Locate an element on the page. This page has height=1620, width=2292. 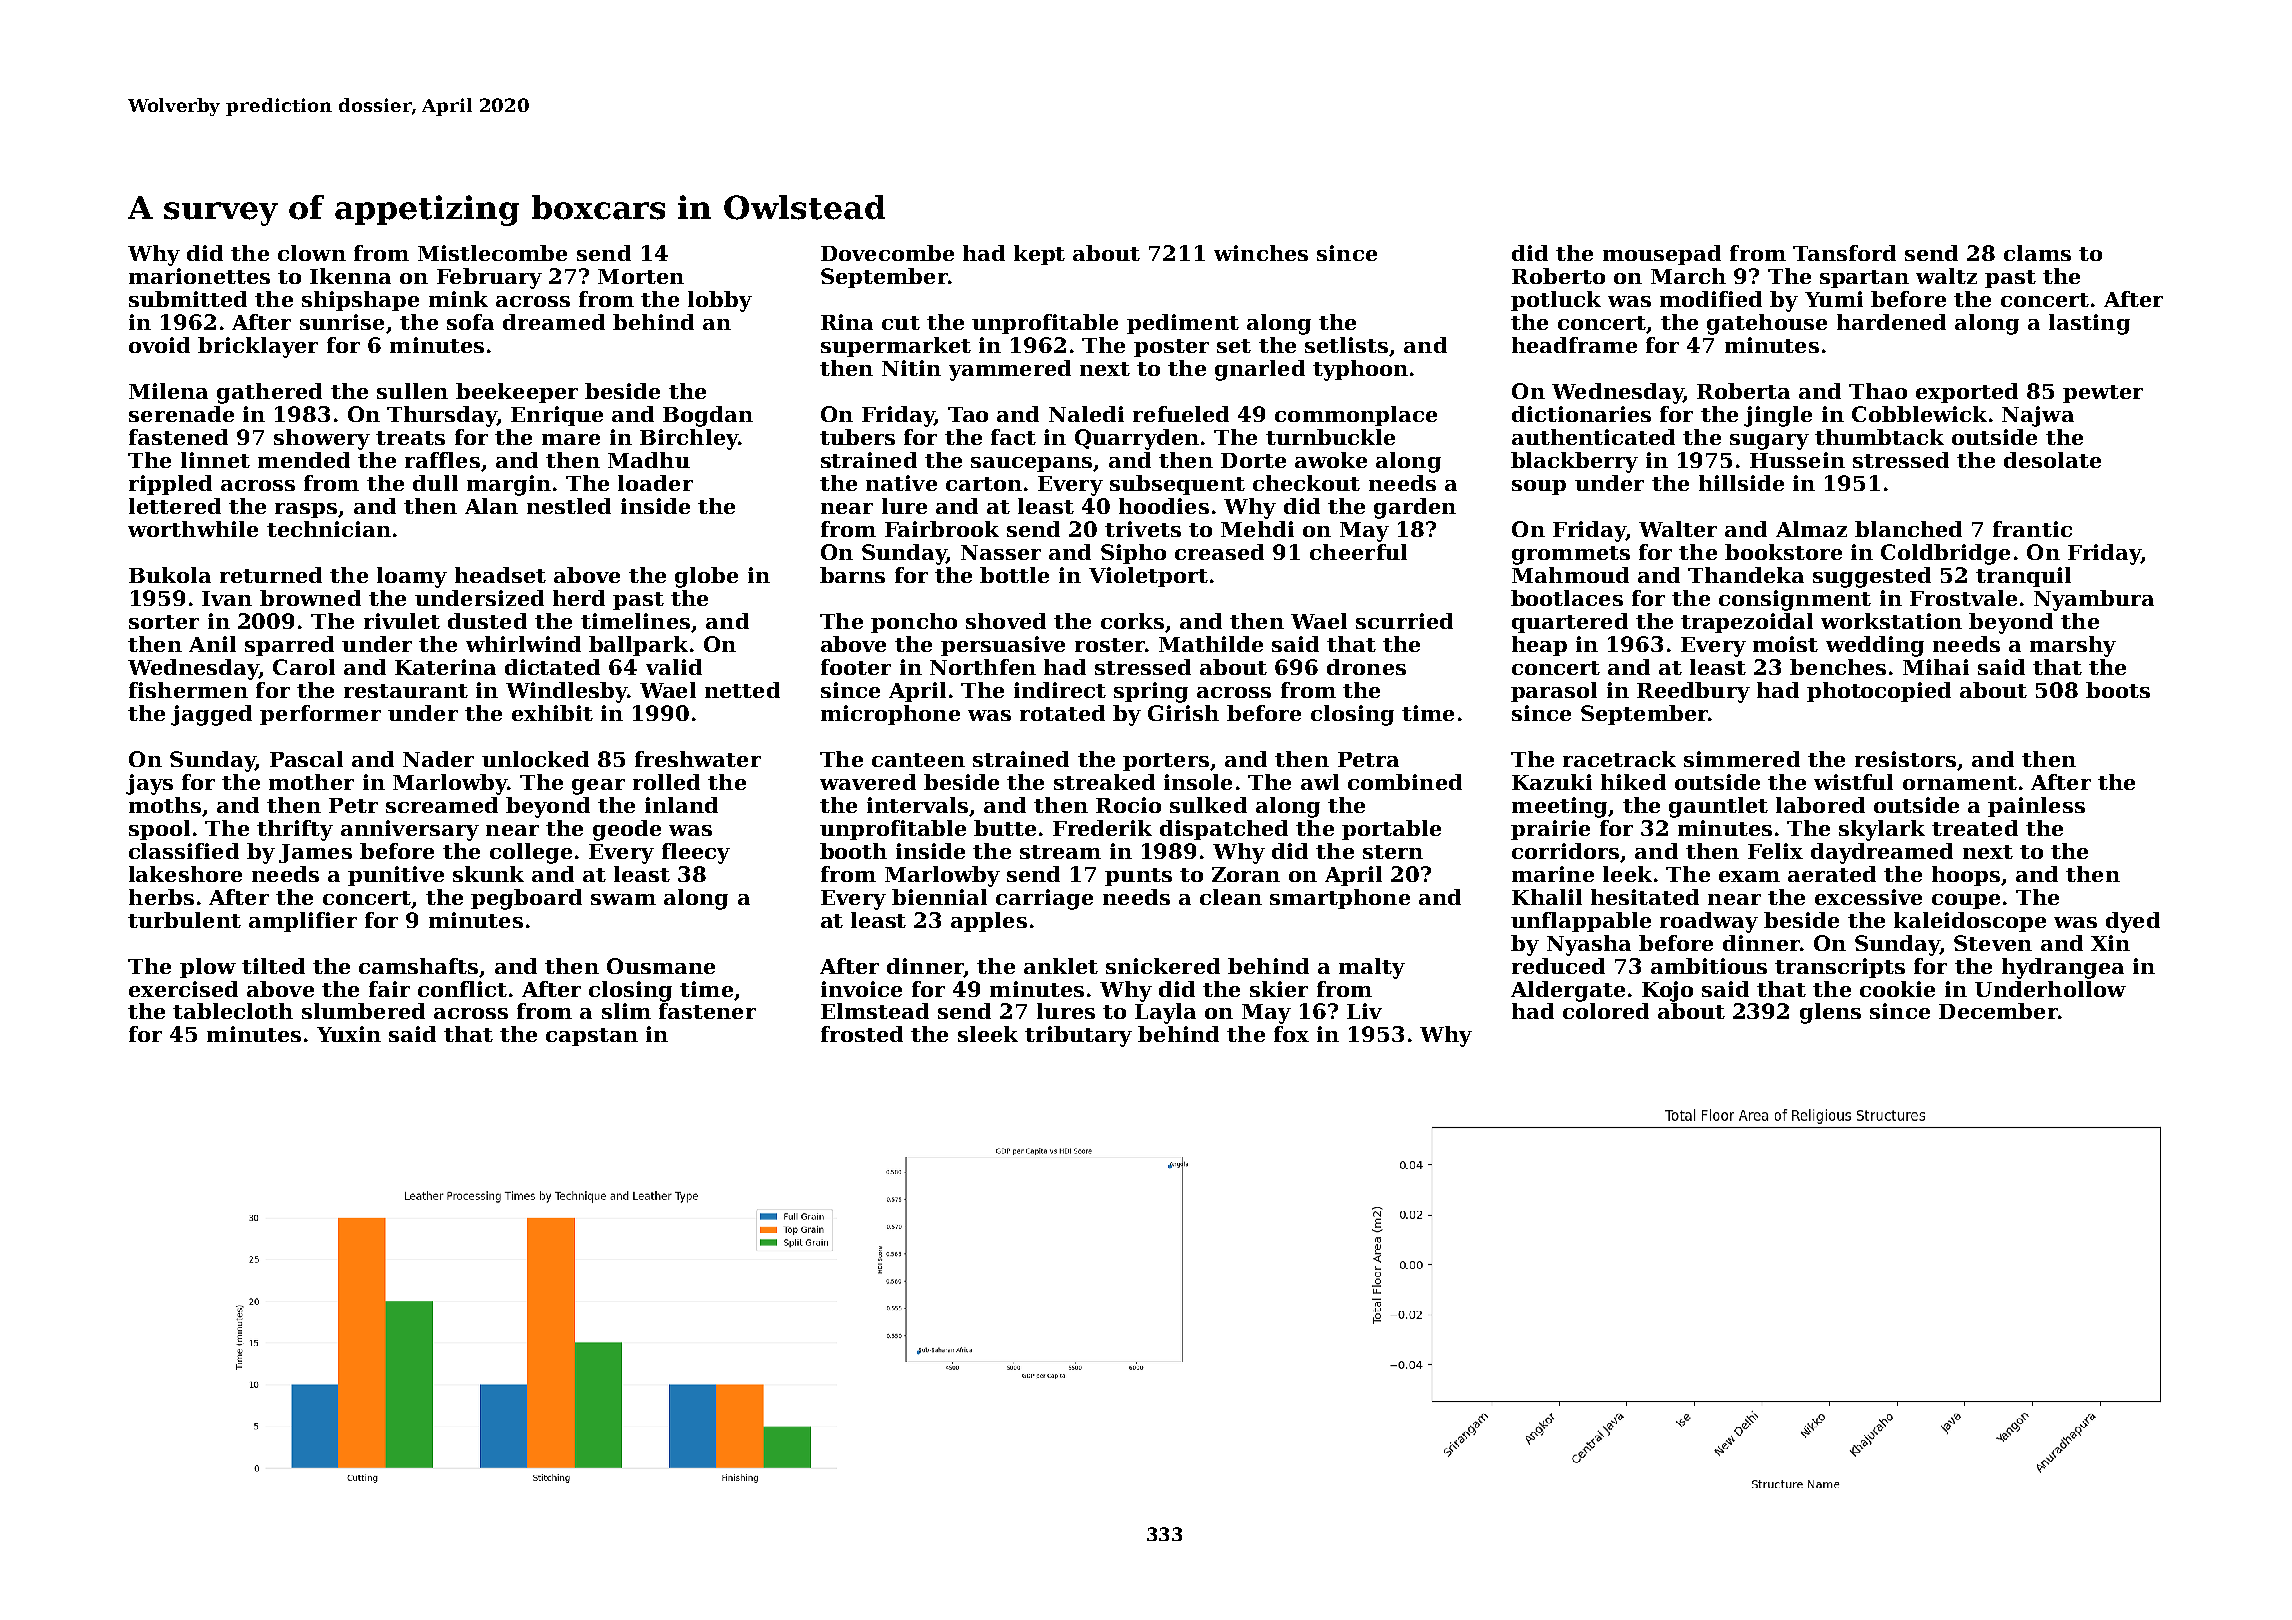
clams is located at coordinates (2037, 253).
